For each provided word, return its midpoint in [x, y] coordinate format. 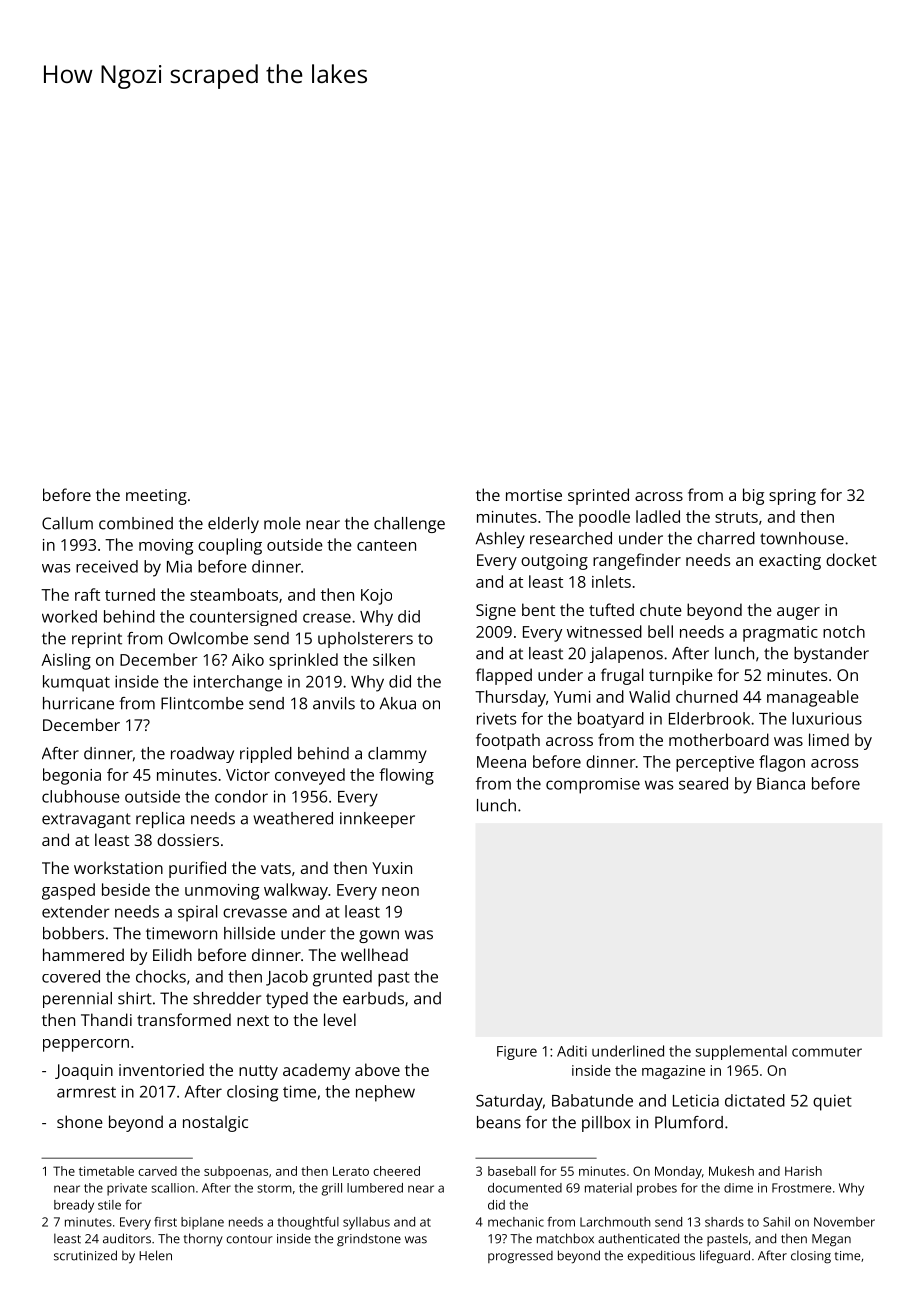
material [608, 1188]
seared [703, 783]
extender [76, 911]
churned [707, 696]
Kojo [376, 597]
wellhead [374, 954]
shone [80, 1121]
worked [69, 616]
